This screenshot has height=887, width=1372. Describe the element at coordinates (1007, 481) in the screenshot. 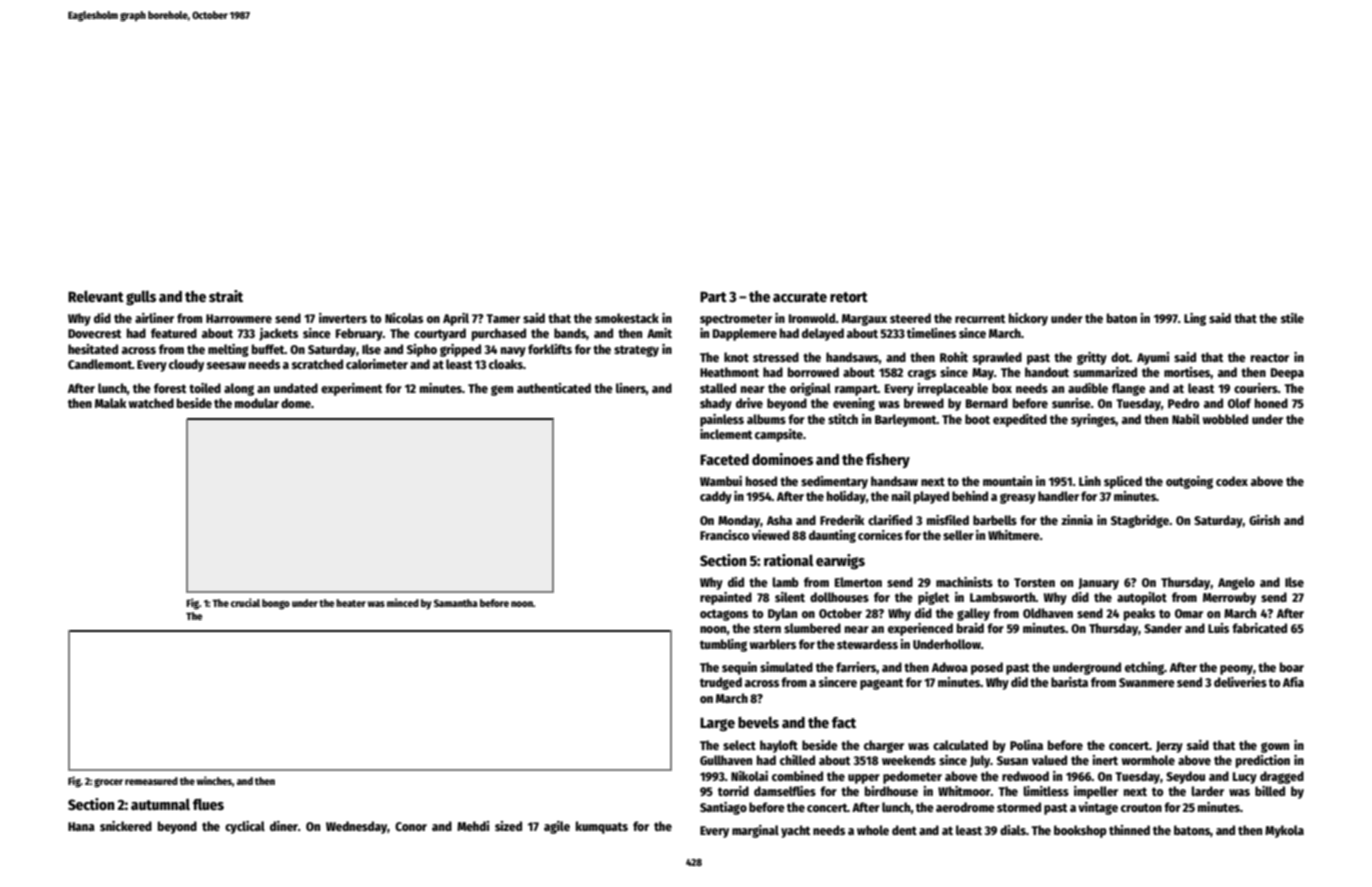

I see `mountain` at that location.
